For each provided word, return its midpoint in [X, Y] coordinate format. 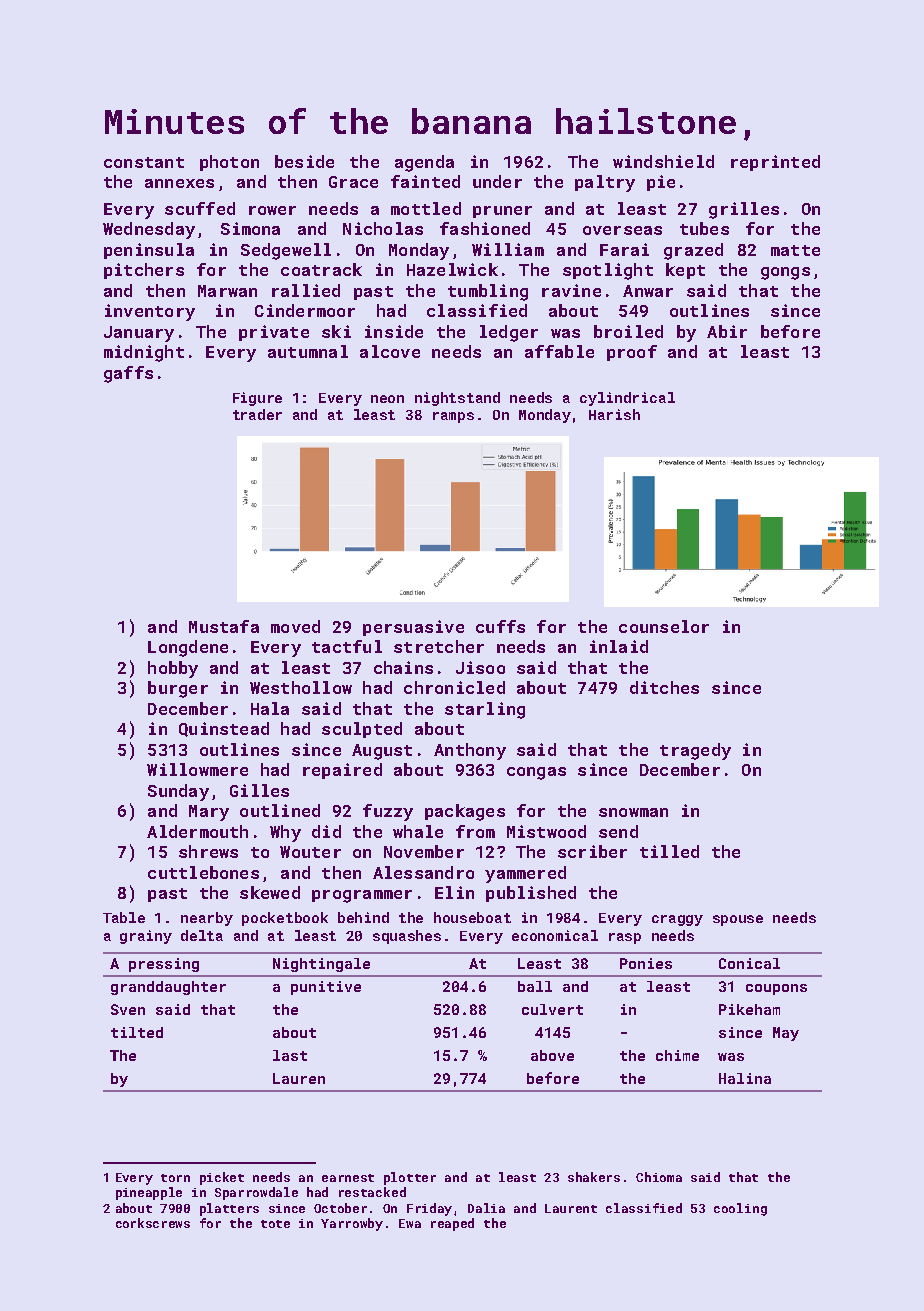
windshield [663, 161]
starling [485, 710]
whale [418, 831]
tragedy [695, 751]
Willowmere [197, 769]
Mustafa [224, 626]
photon [229, 163]
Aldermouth [197, 831]
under [497, 181]
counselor [664, 626]
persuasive [413, 628]
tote [275, 1224]
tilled [669, 851]
